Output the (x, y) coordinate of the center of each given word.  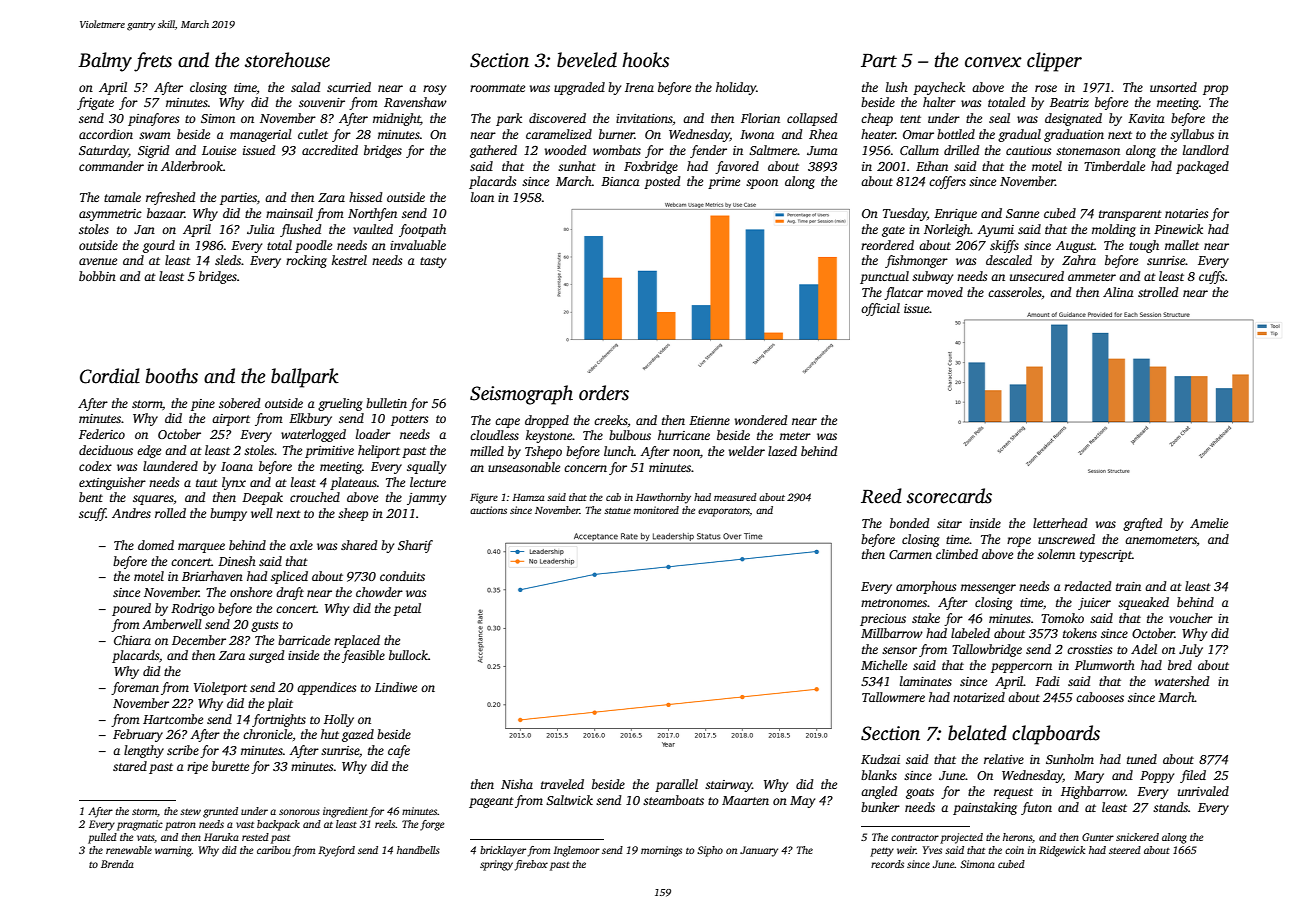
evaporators (724, 512)
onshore (251, 592)
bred (1180, 665)
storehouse (287, 60)
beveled (587, 60)
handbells (418, 850)
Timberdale (1114, 166)
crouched (315, 497)
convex (993, 62)
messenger (988, 589)
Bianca (620, 181)
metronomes (894, 603)
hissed (365, 197)
